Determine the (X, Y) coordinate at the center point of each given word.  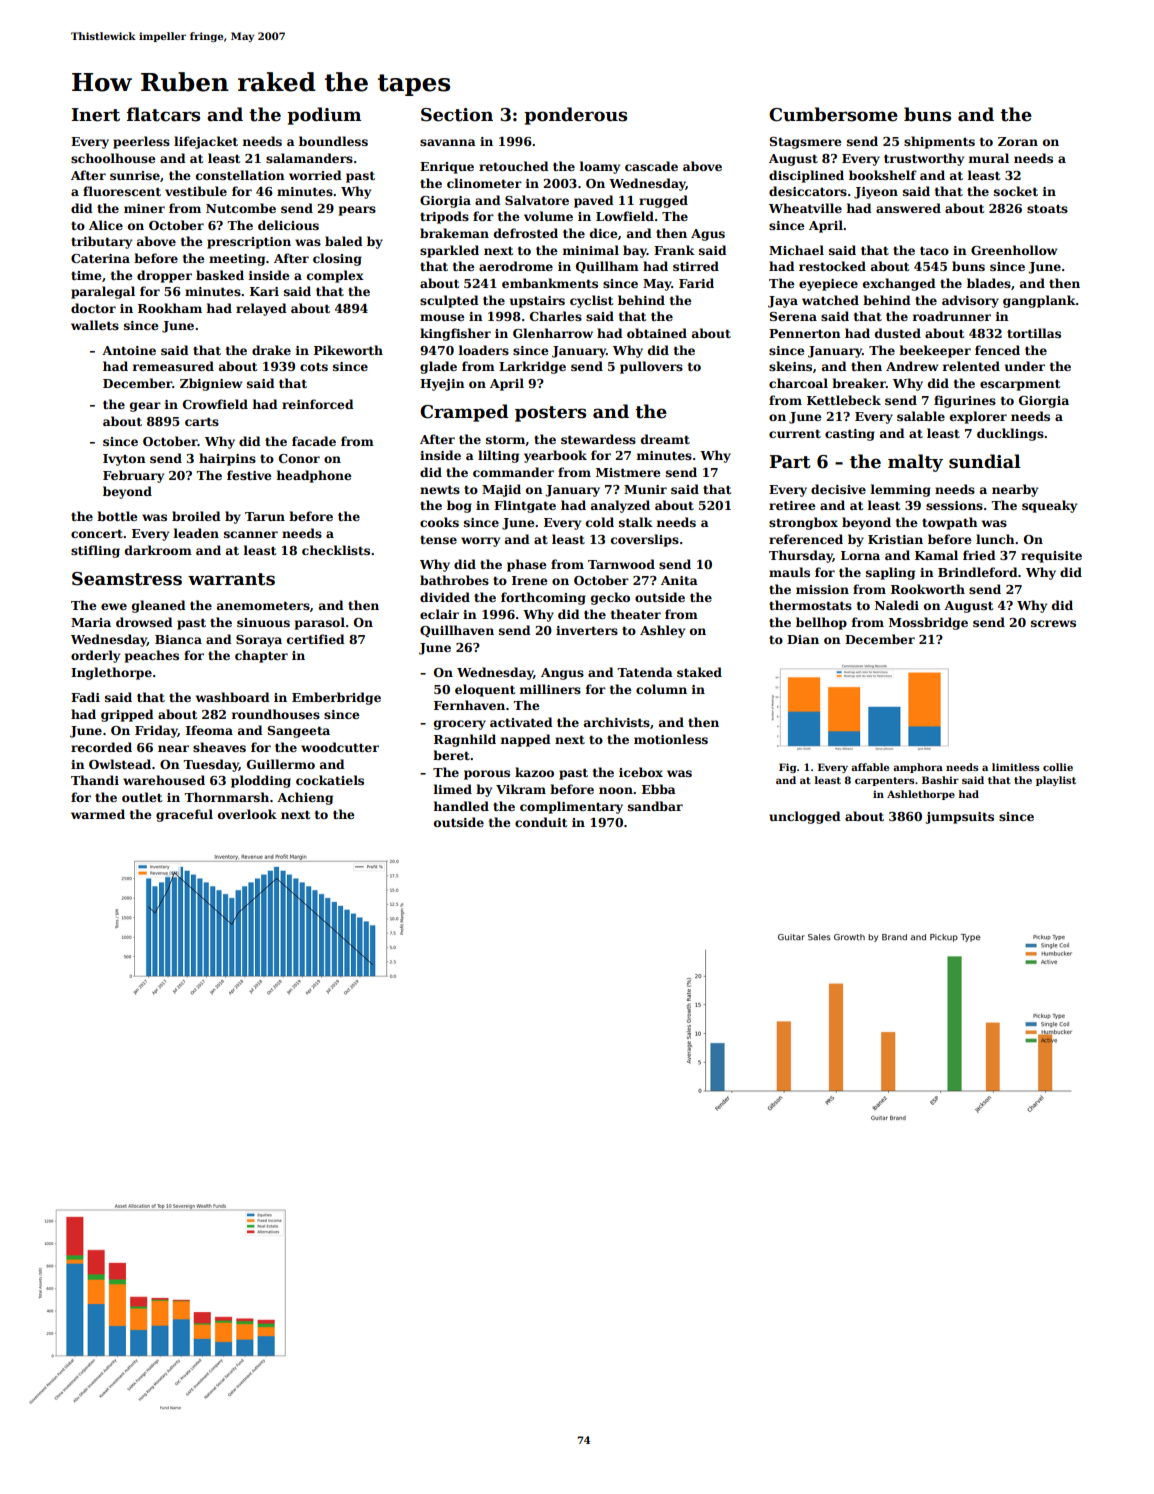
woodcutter (340, 747)
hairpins (227, 459)
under (1025, 366)
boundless (333, 141)
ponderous (575, 116)
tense (438, 539)
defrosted (526, 233)
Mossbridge (928, 623)
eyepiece (828, 285)
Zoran (1018, 141)
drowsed (144, 622)
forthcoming (543, 598)
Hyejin (442, 385)
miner (144, 208)
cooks (439, 522)
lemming (901, 490)
